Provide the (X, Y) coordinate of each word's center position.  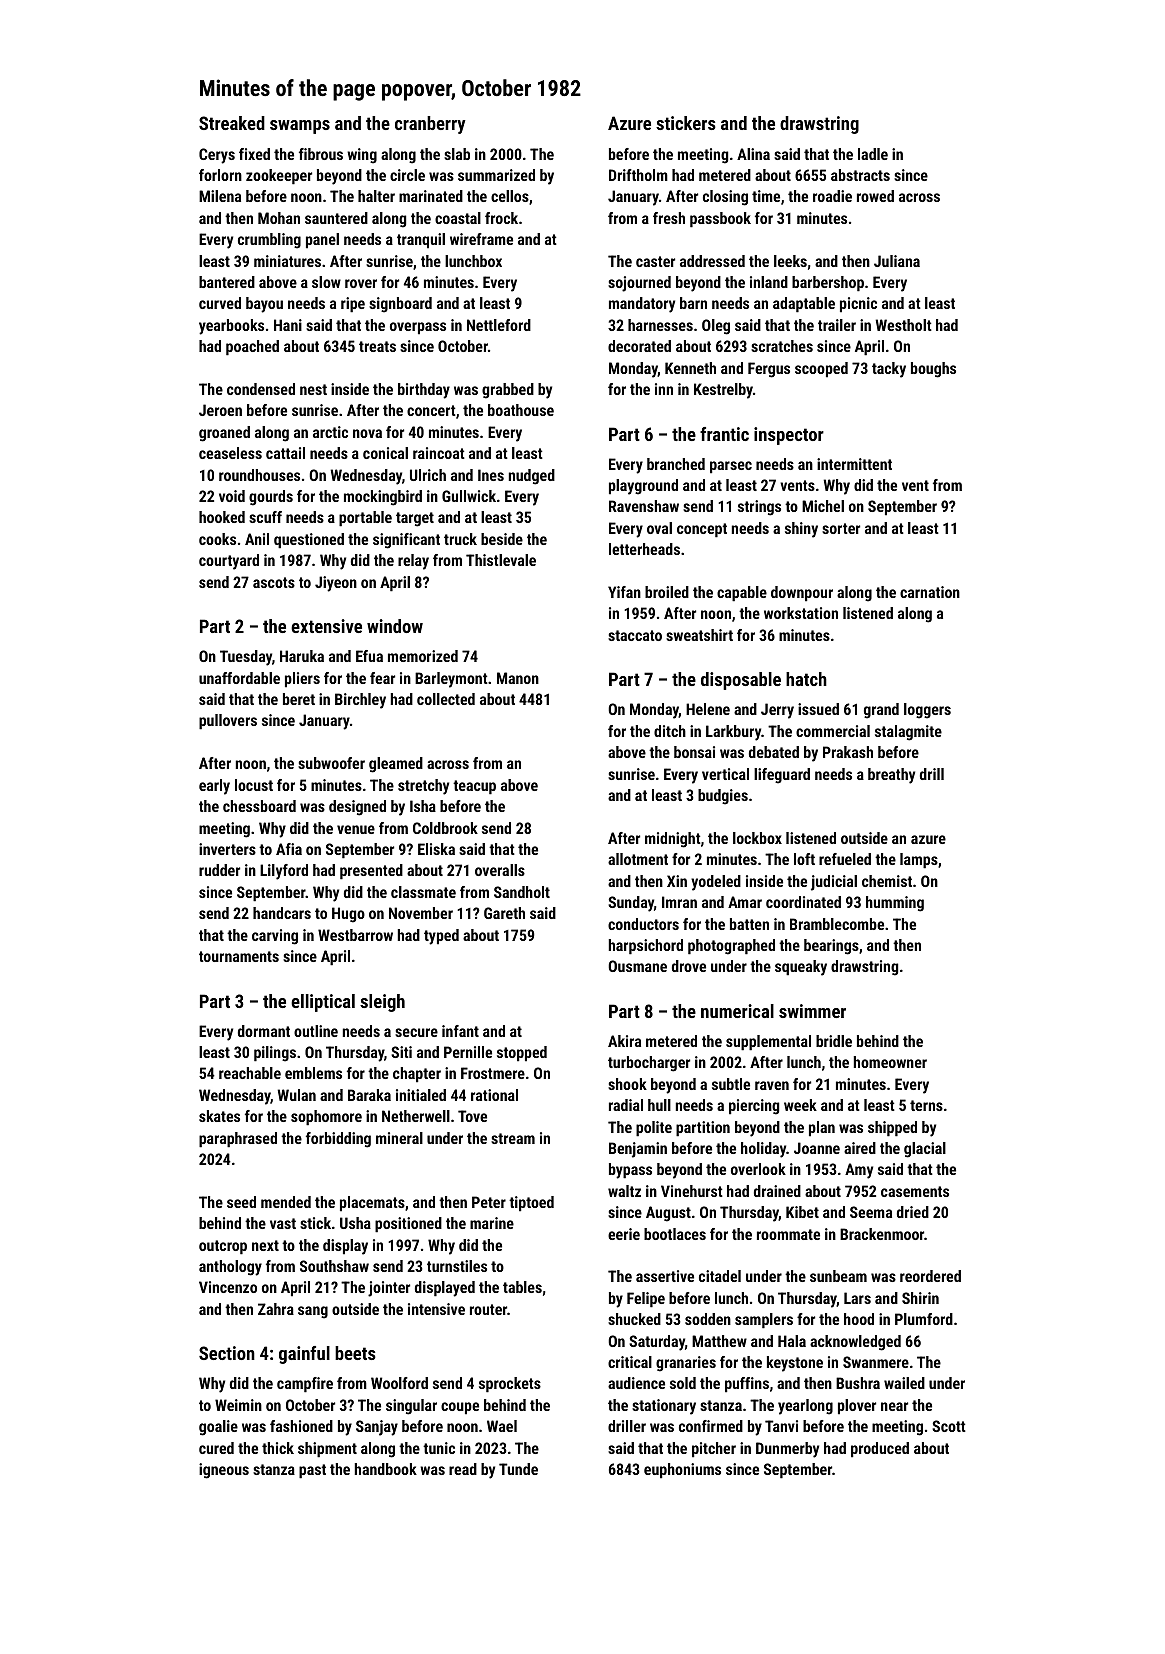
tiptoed (531, 1204)
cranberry (430, 125)
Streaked (232, 123)
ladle (873, 154)
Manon (518, 678)
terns (926, 1105)
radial (626, 1105)
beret (299, 699)
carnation (930, 592)
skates (219, 1116)
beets (355, 1353)
